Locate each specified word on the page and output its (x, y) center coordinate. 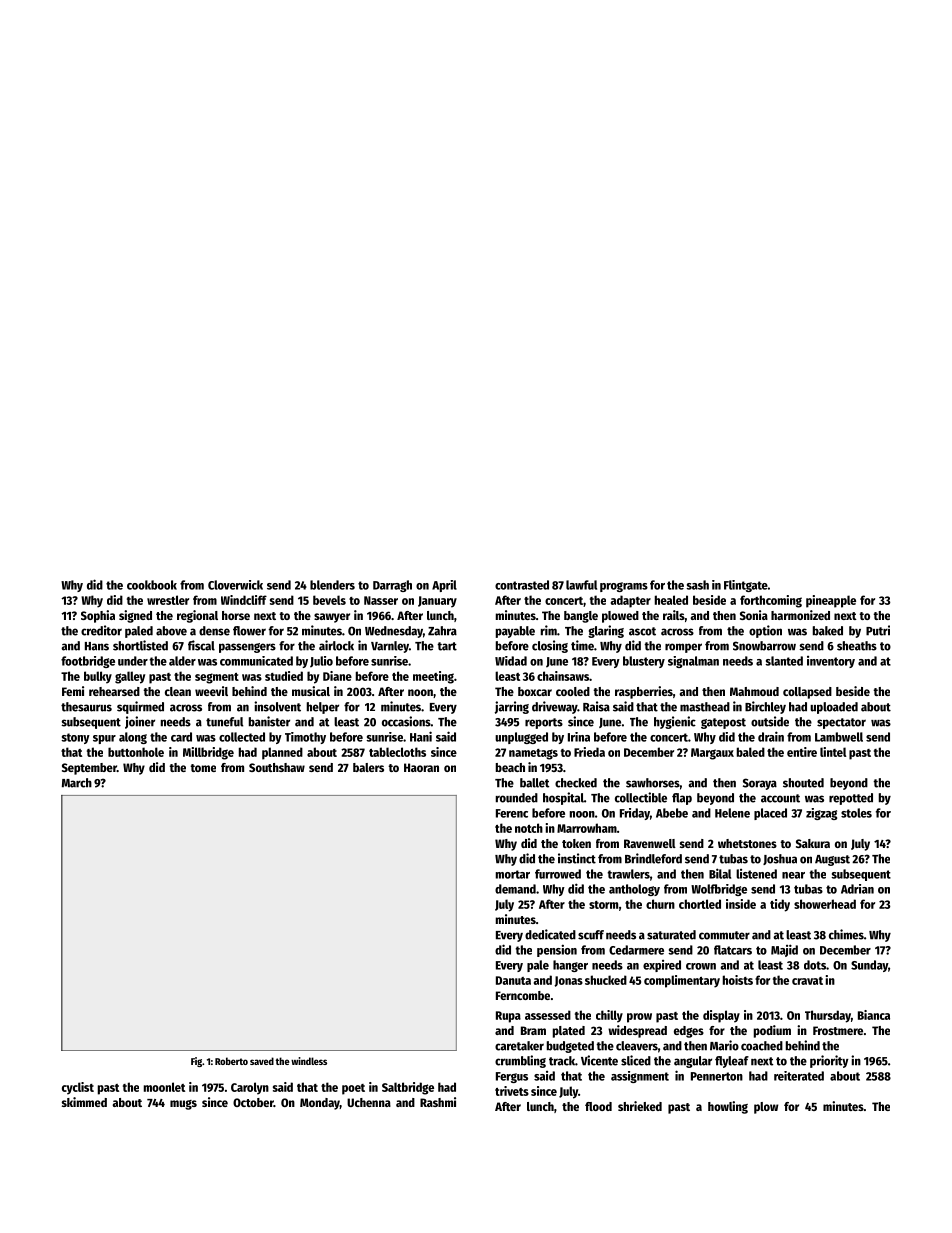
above (171, 631)
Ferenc (512, 813)
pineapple (831, 601)
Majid (784, 950)
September (89, 769)
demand (515, 889)
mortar (513, 874)
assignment (640, 1077)
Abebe (672, 813)
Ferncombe (523, 995)
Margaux (712, 754)
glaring (606, 631)
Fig (196, 1062)
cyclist (78, 1088)
